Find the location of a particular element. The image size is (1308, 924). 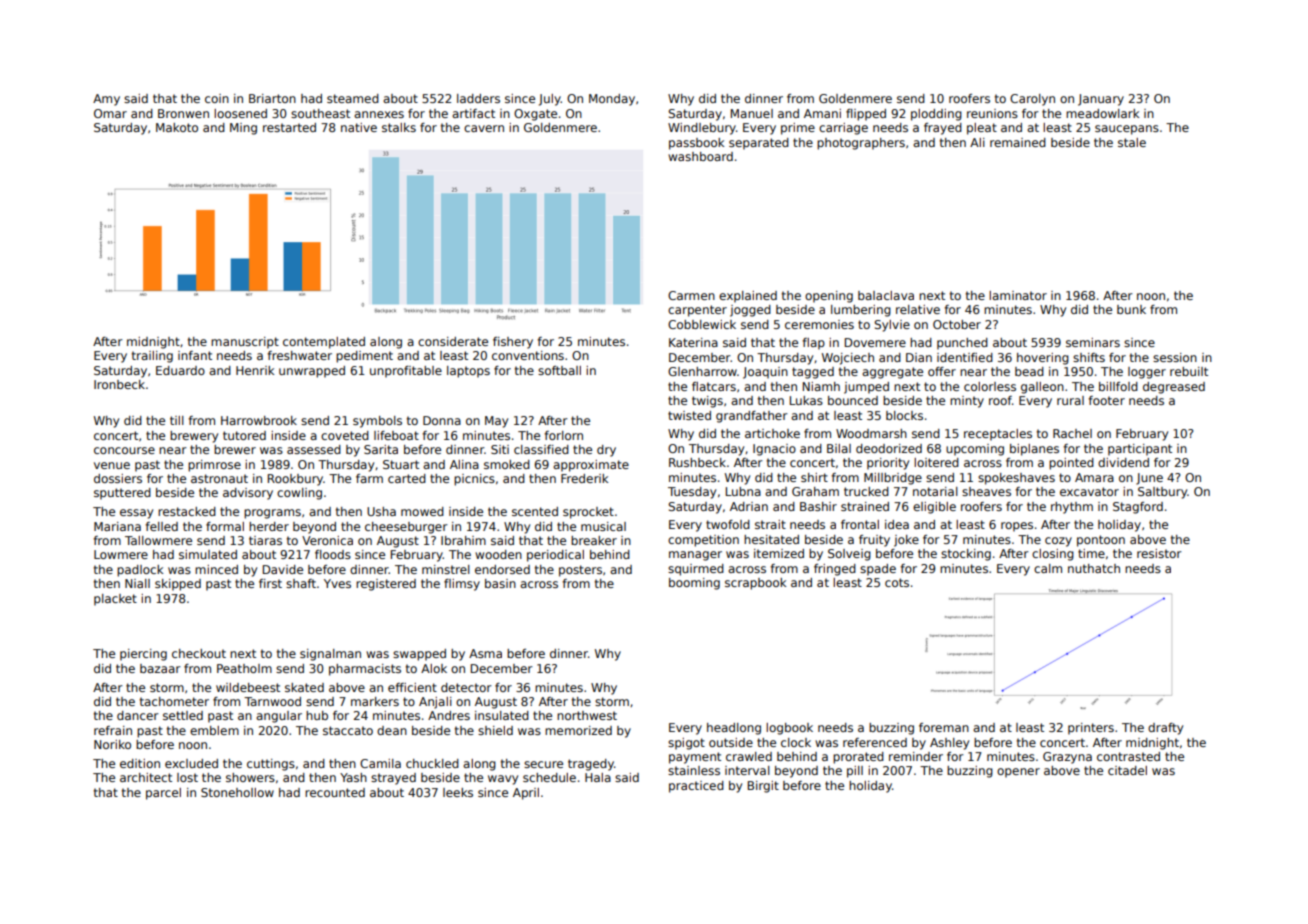

Birgit is located at coordinates (763, 787).
